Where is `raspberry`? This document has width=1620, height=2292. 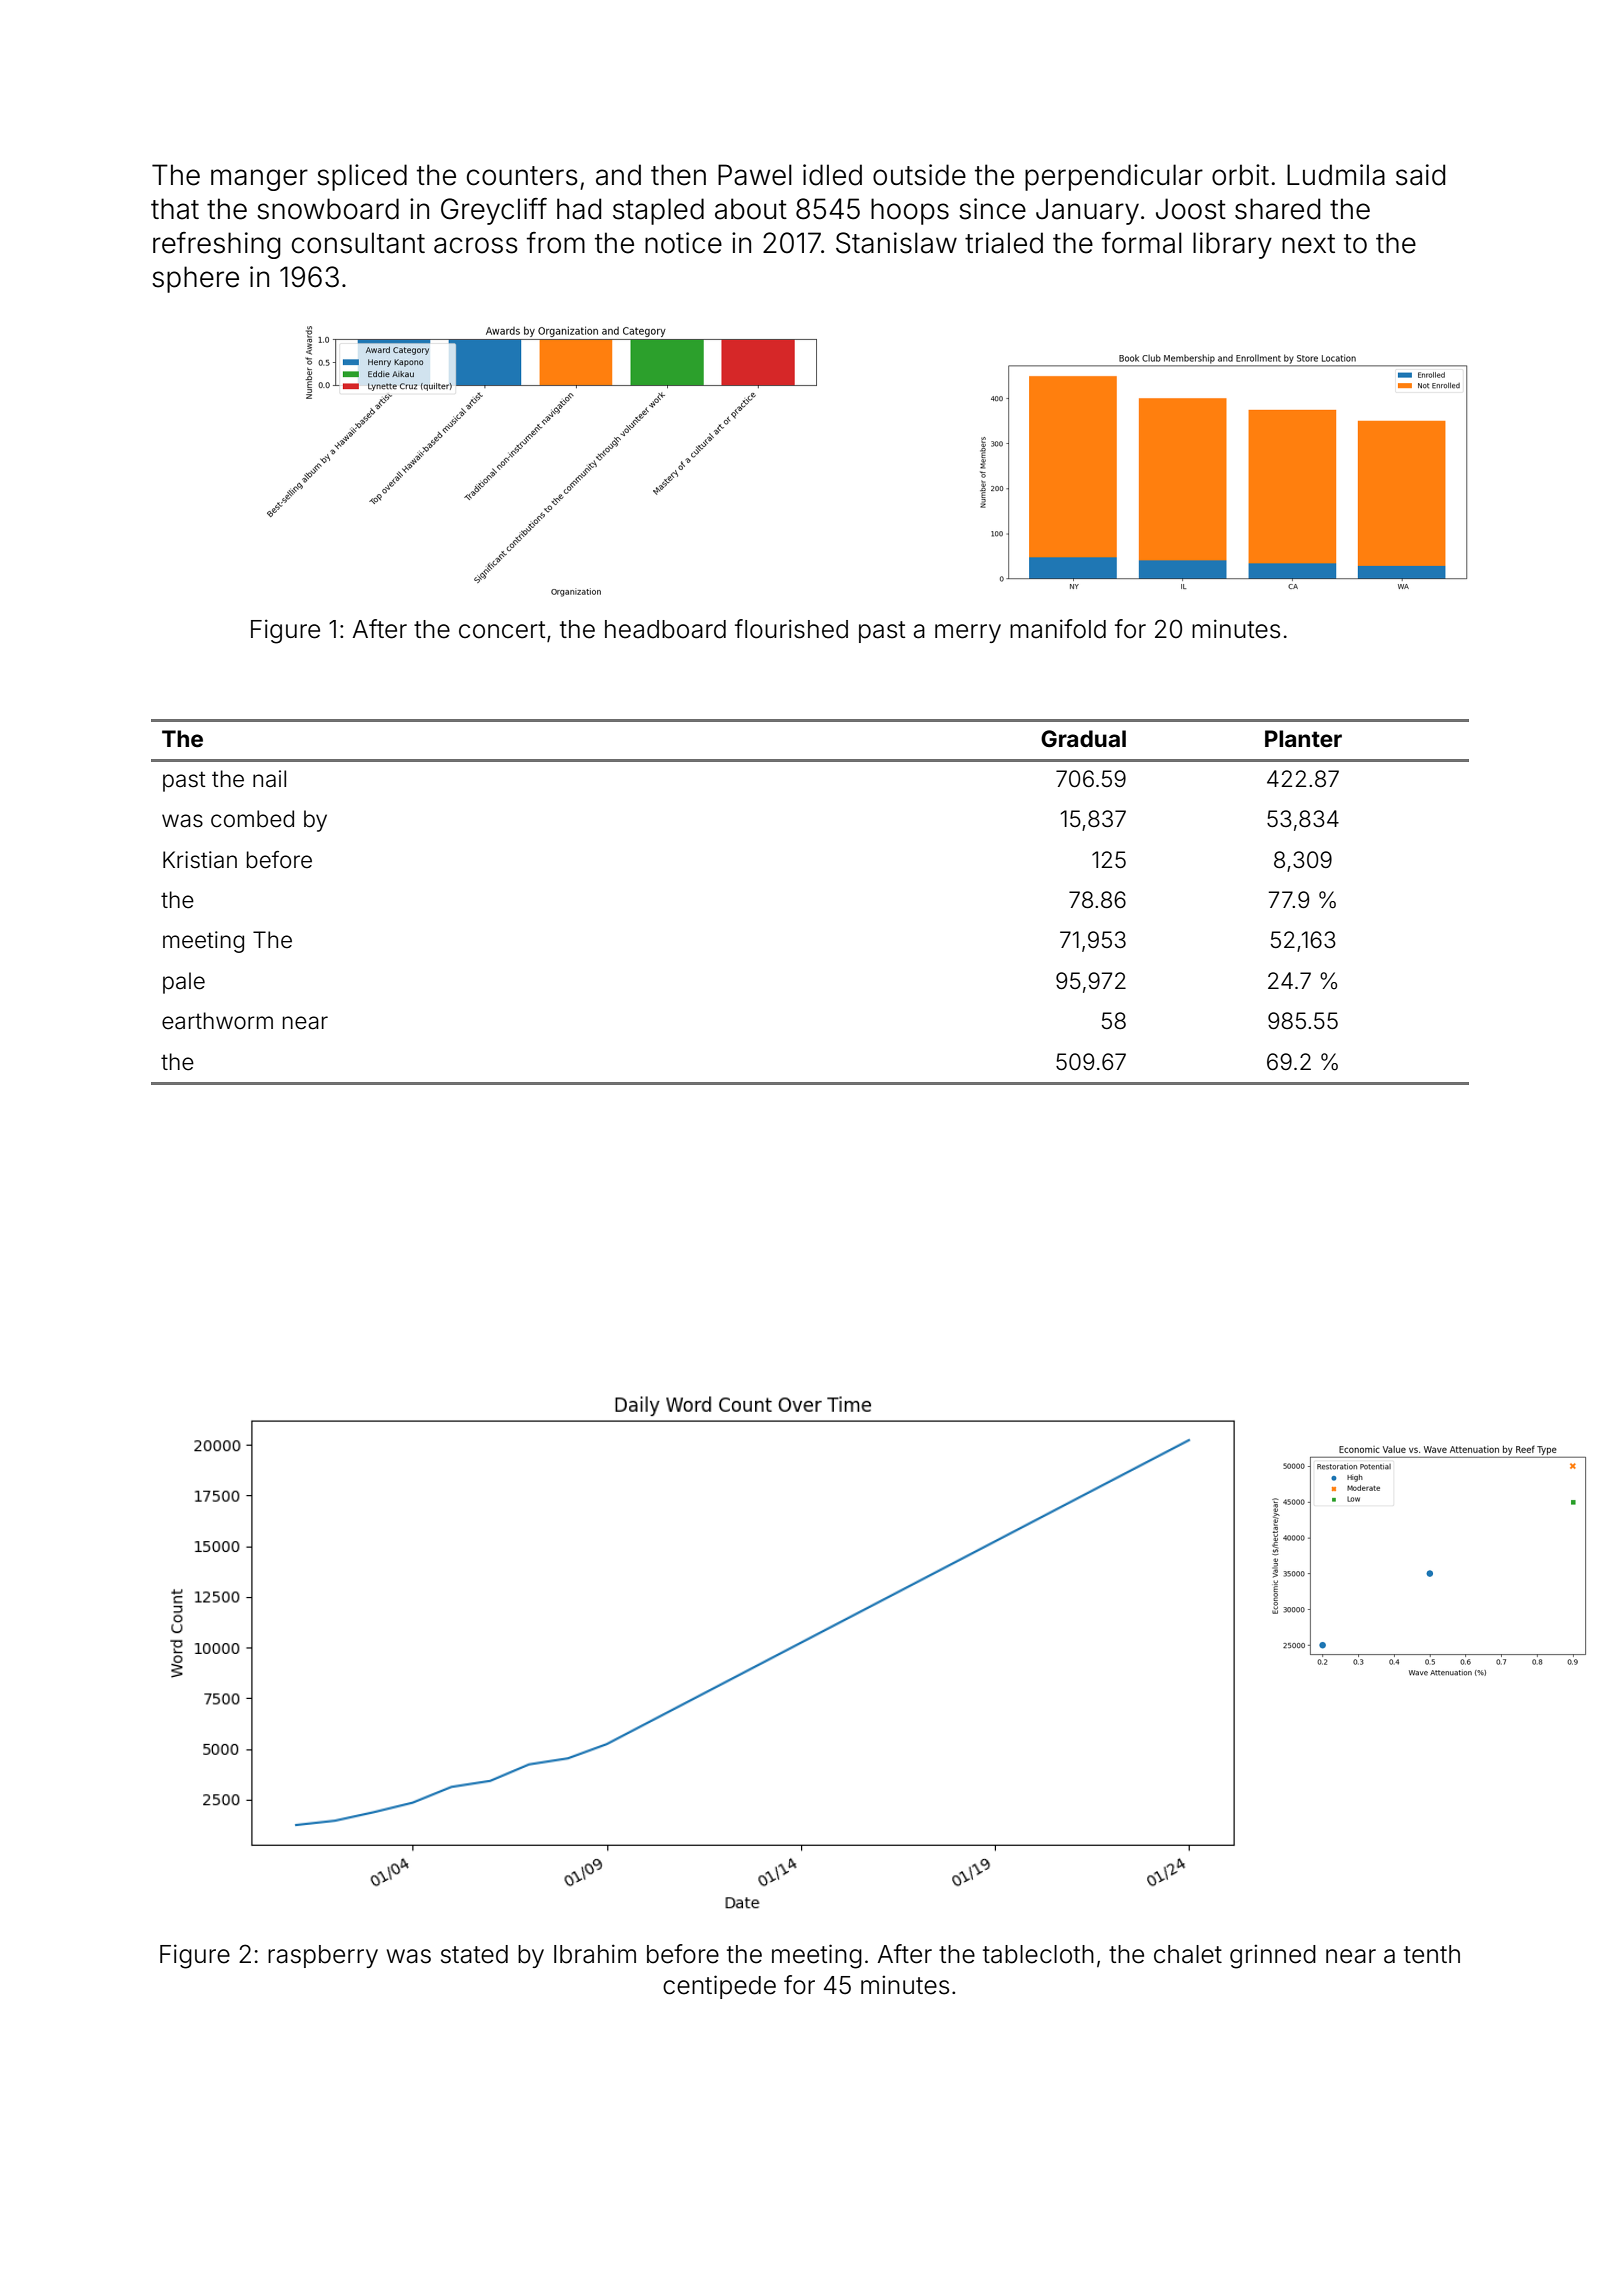
raspberry is located at coordinates (323, 1956).
